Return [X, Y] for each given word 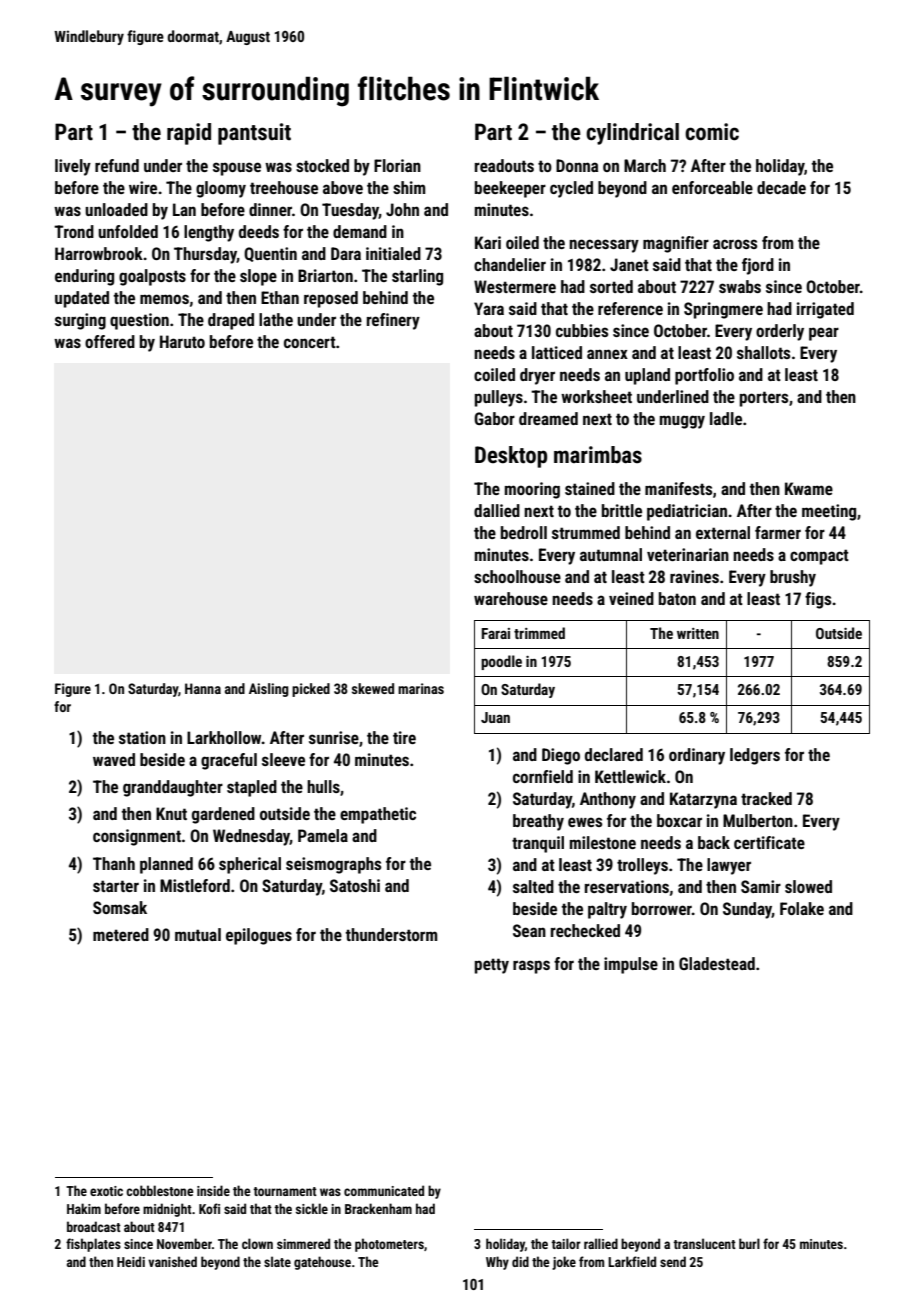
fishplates [93, 1245]
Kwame [809, 488]
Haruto [182, 341]
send [673, 1261]
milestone [603, 842]
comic [712, 132]
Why [497, 1263]
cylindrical [632, 134]
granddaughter [173, 788]
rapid [189, 134]
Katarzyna [703, 800]
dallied [497, 510]
